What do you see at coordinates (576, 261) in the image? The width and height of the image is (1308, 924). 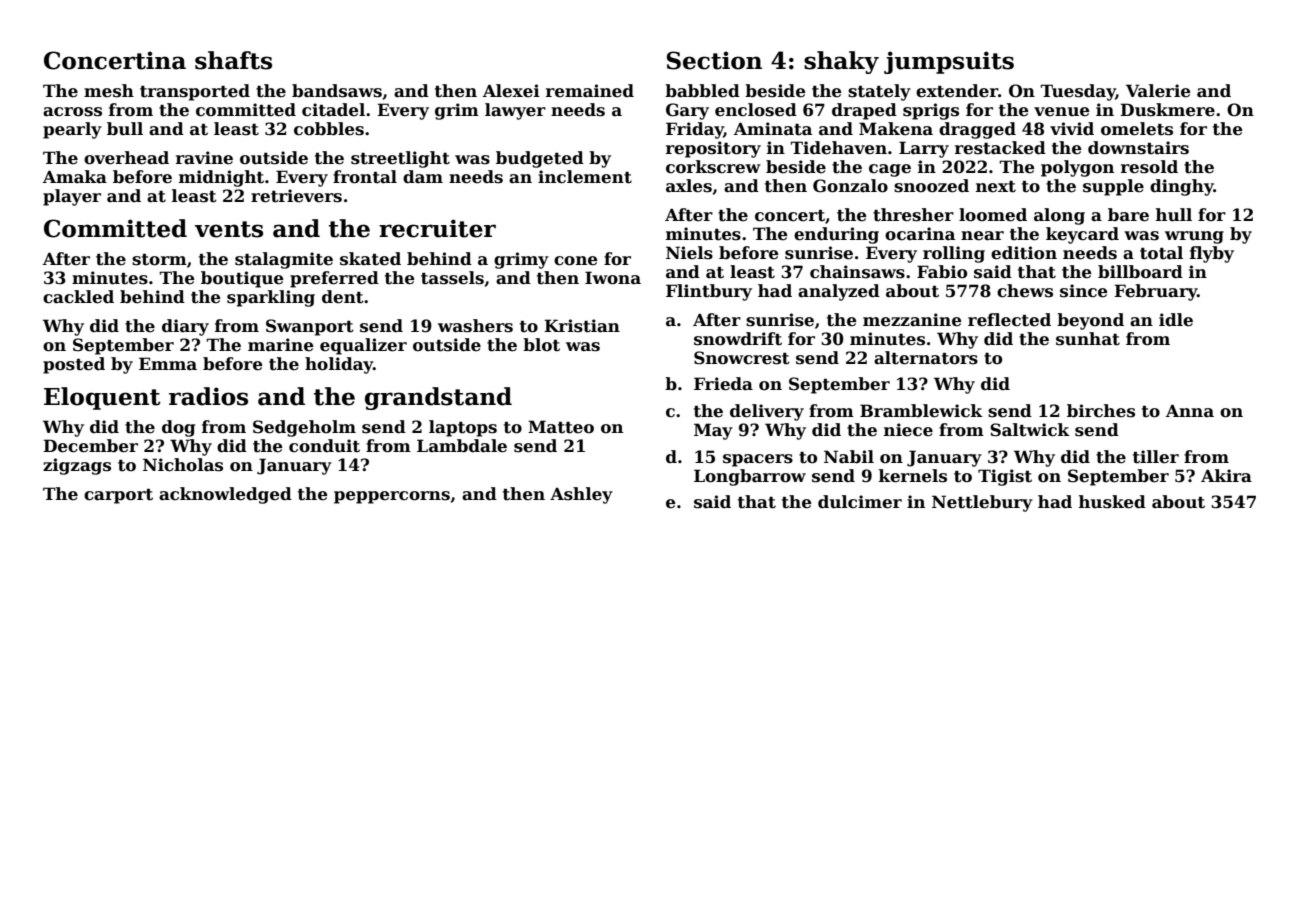 I see `cone` at bounding box center [576, 261].
